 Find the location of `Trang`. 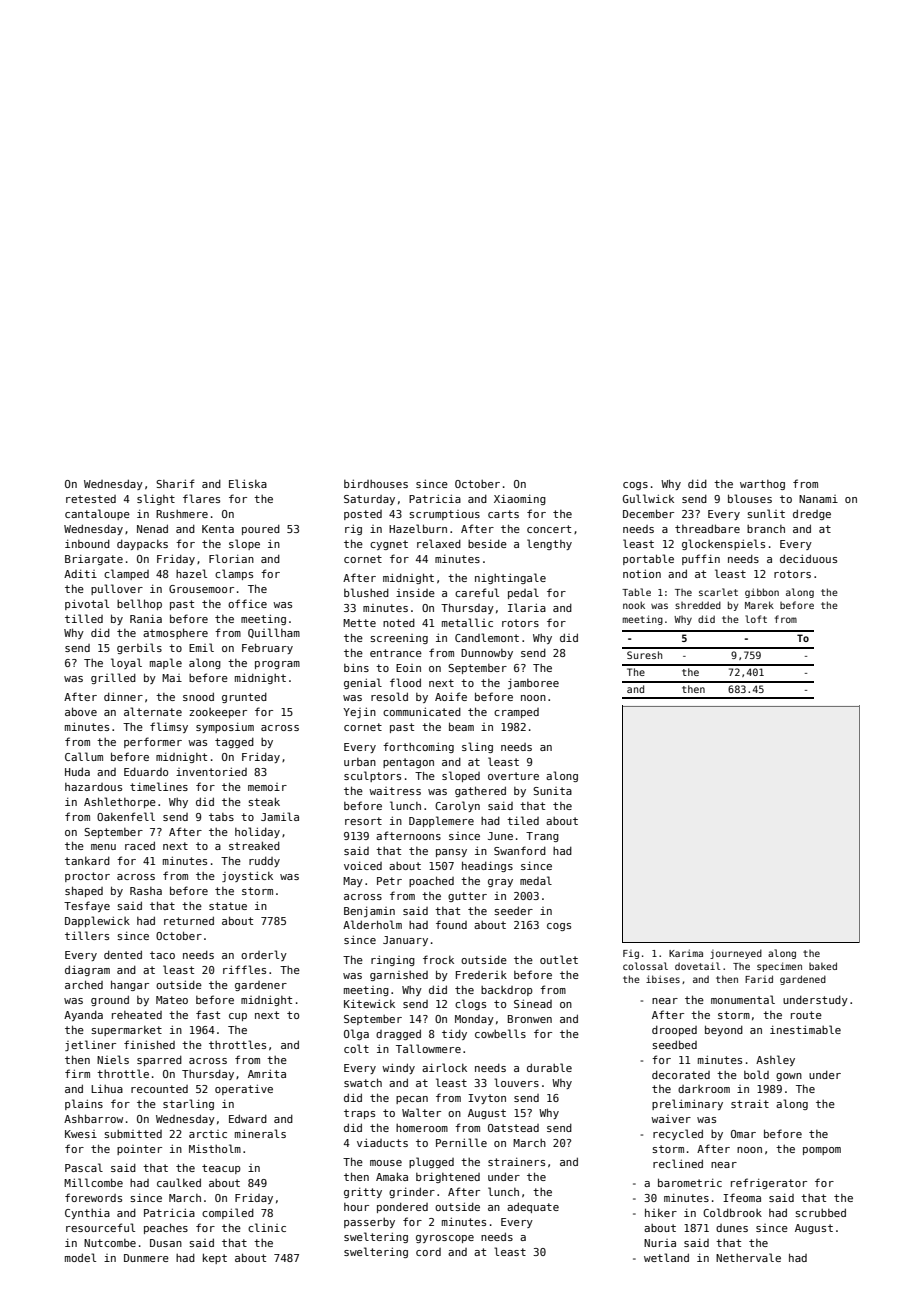

Trang is located at coordinates (542, 837).
